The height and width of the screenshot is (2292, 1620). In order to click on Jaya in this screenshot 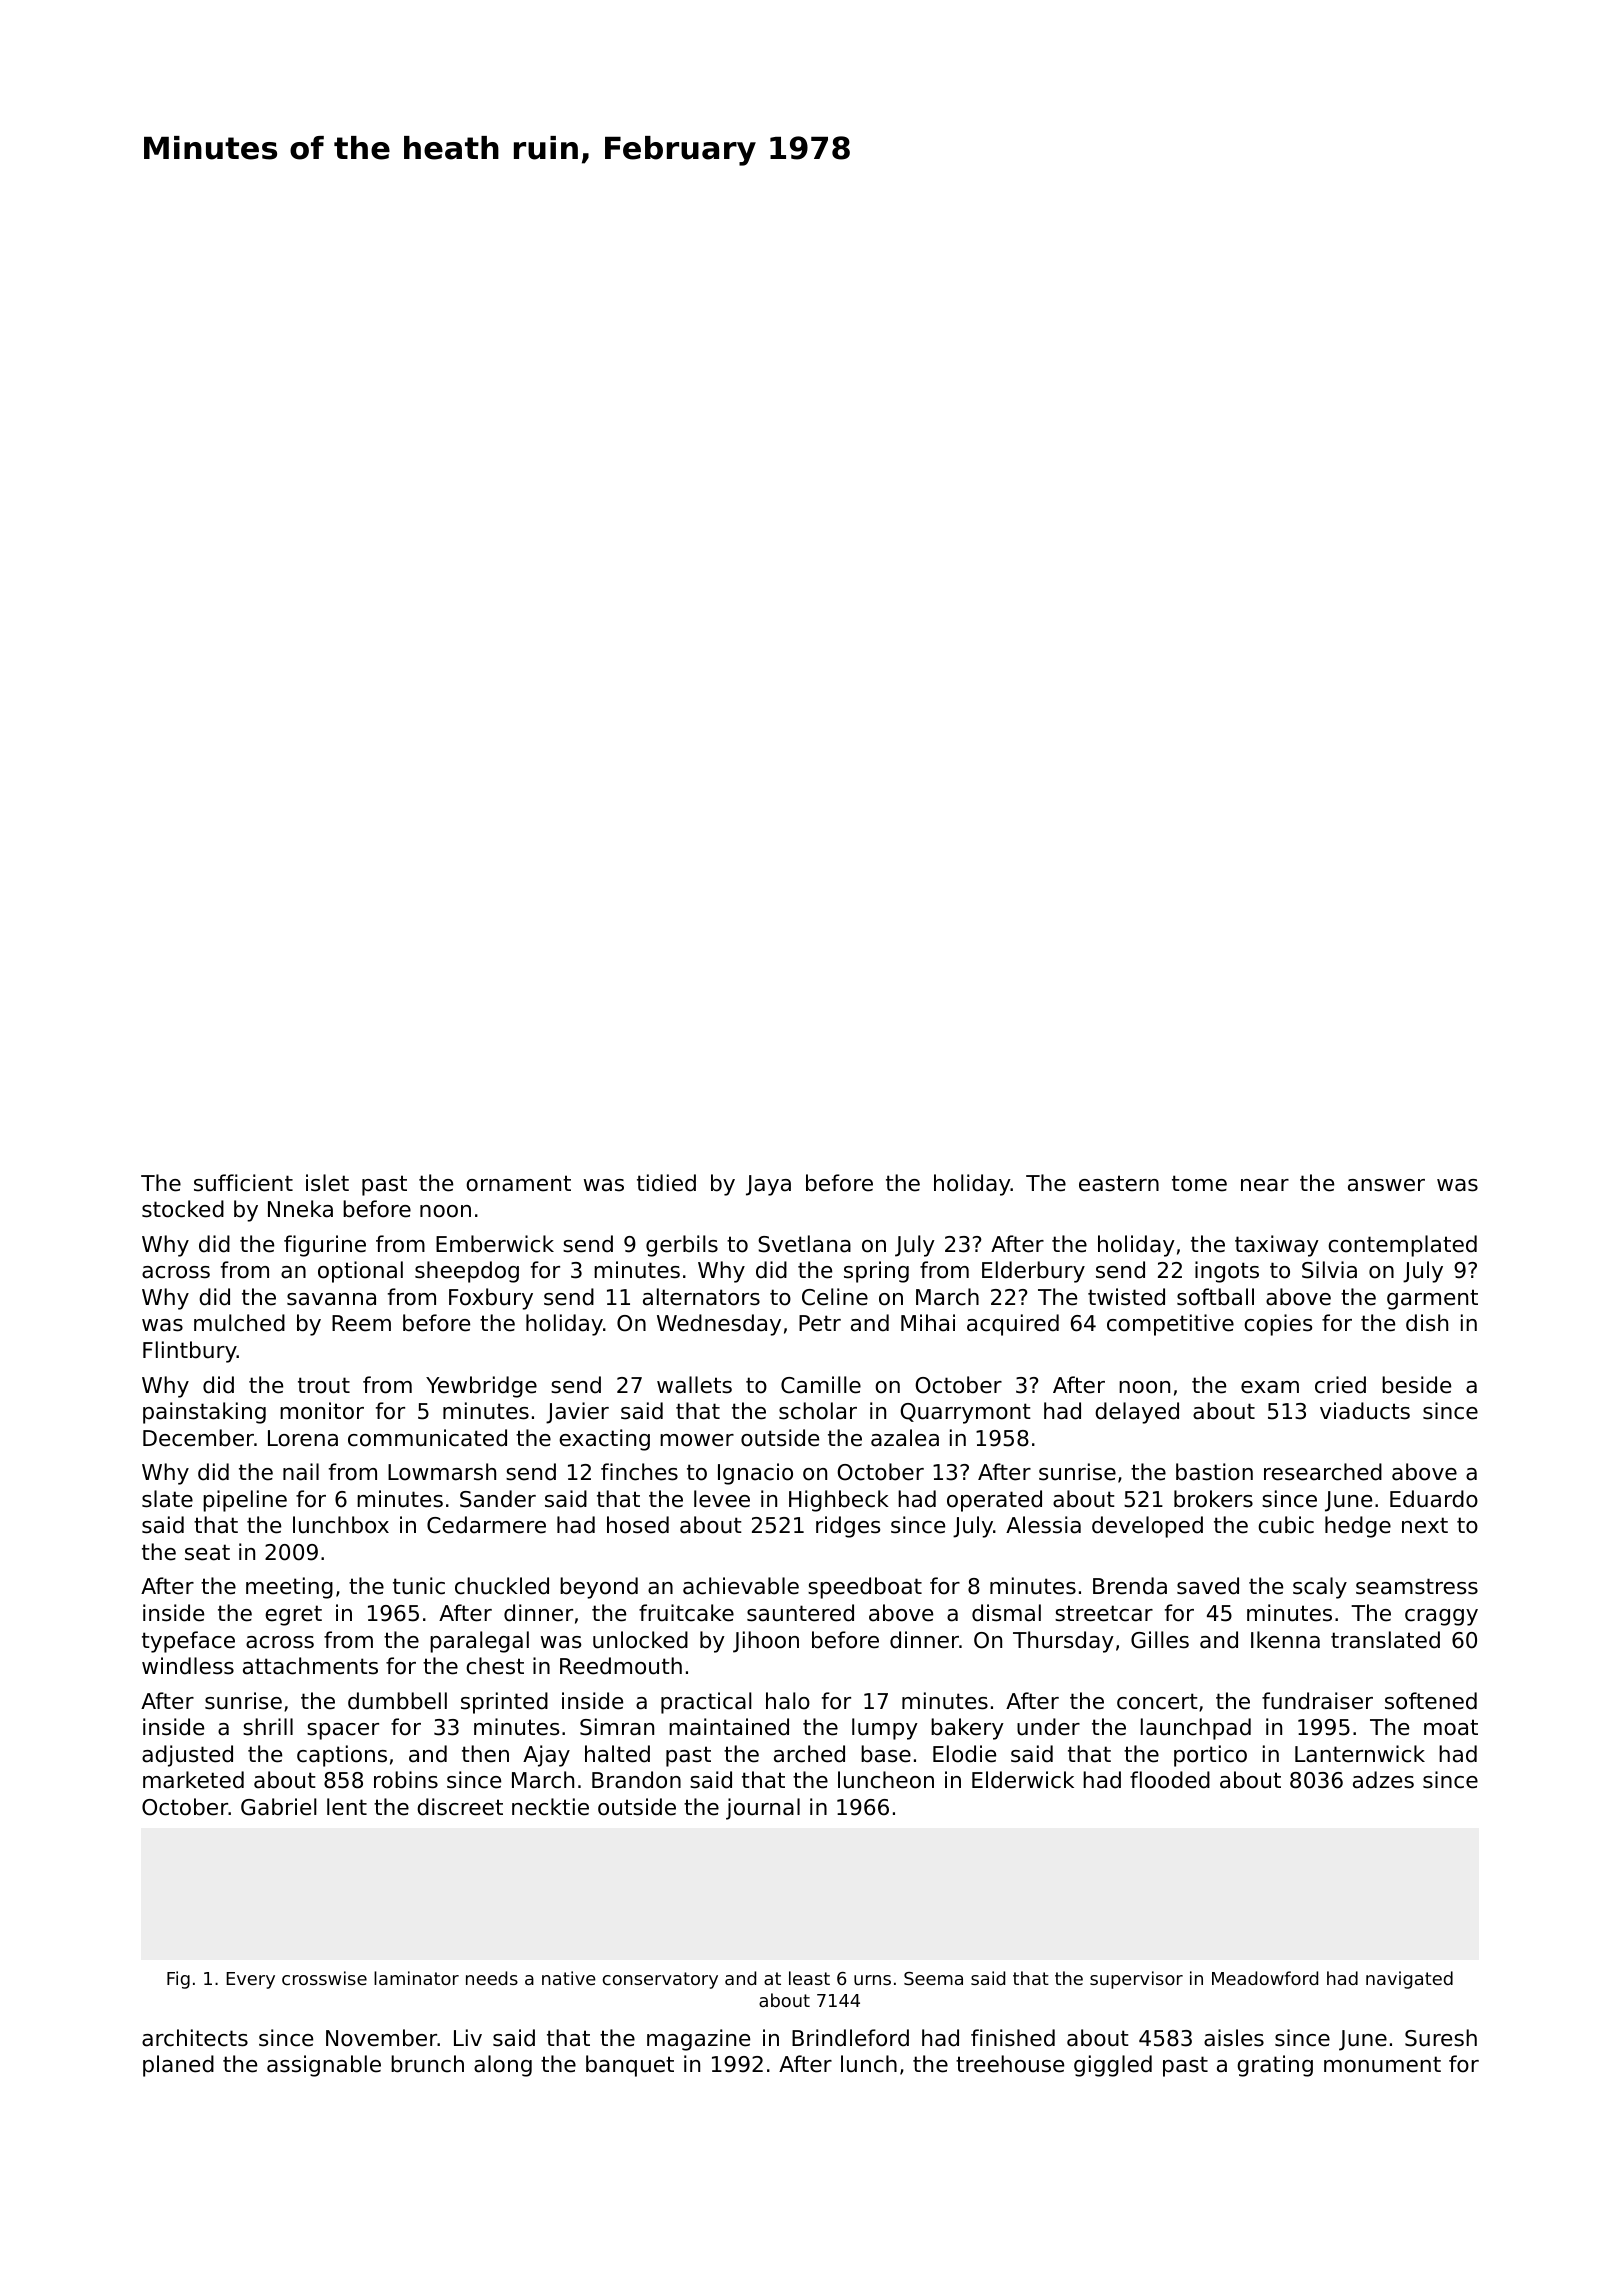, I will do `click(768, 1185)`.
